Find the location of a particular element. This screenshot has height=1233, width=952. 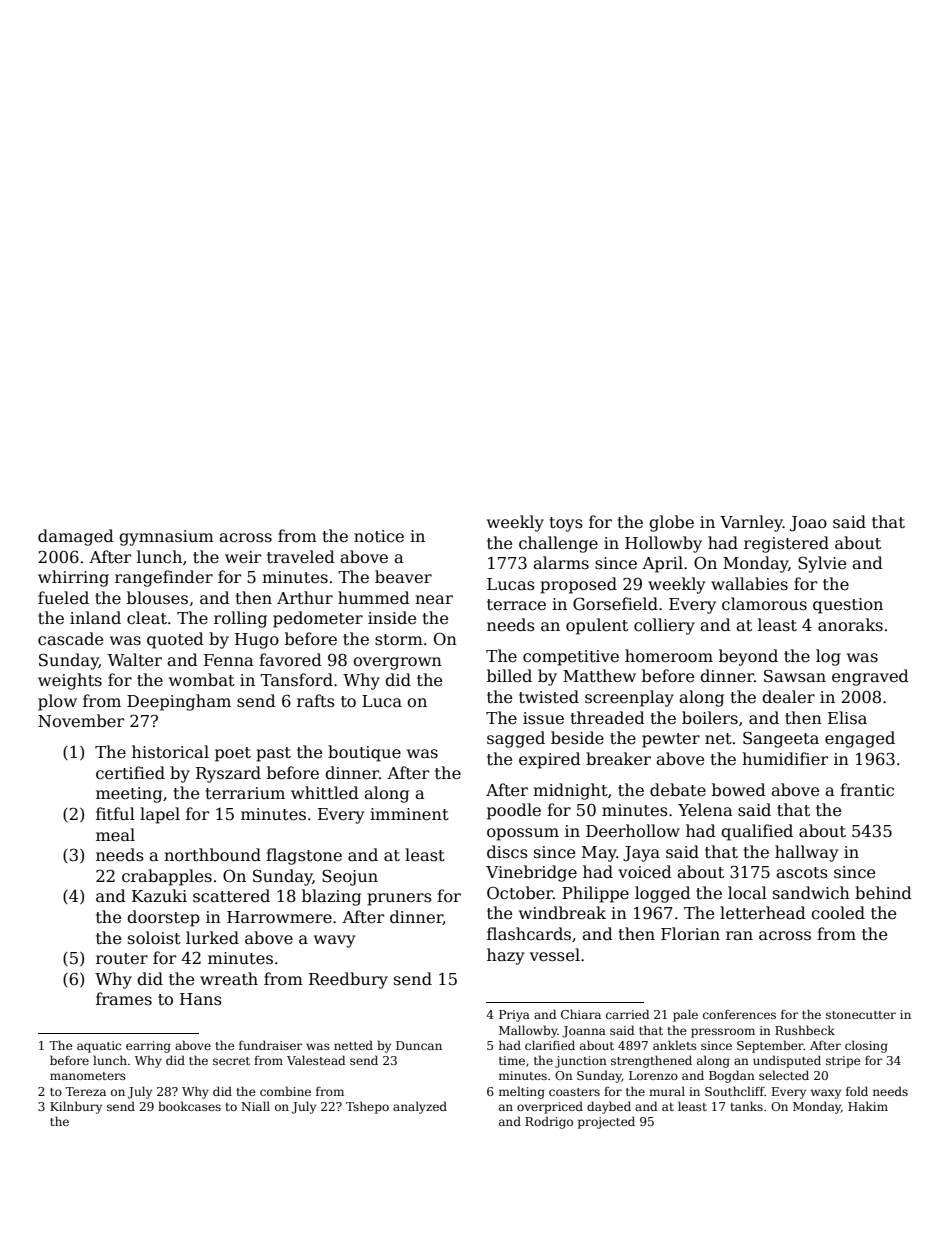

Niall is located at coordinates (255, 1106).
